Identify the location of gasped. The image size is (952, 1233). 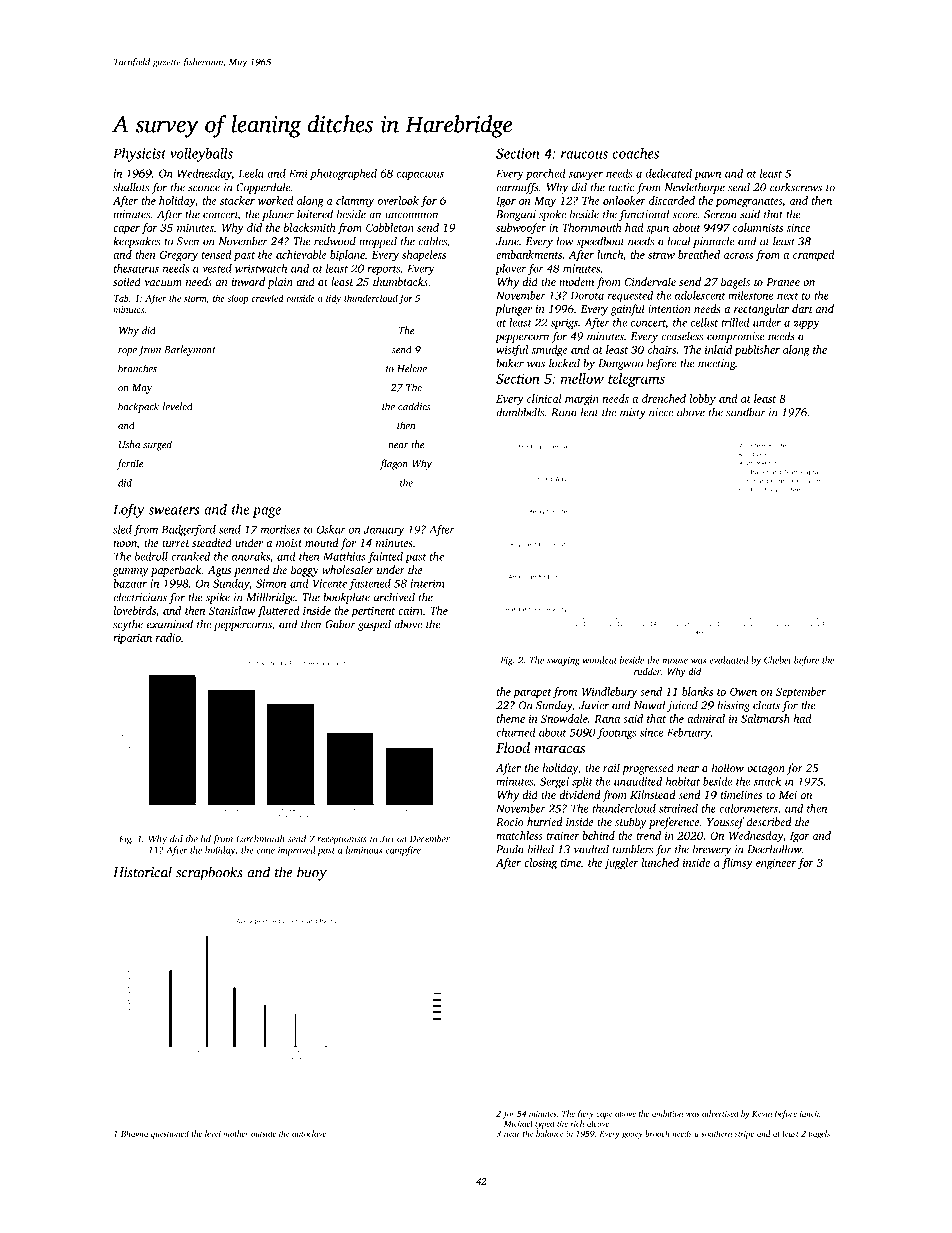
(374, 625).
